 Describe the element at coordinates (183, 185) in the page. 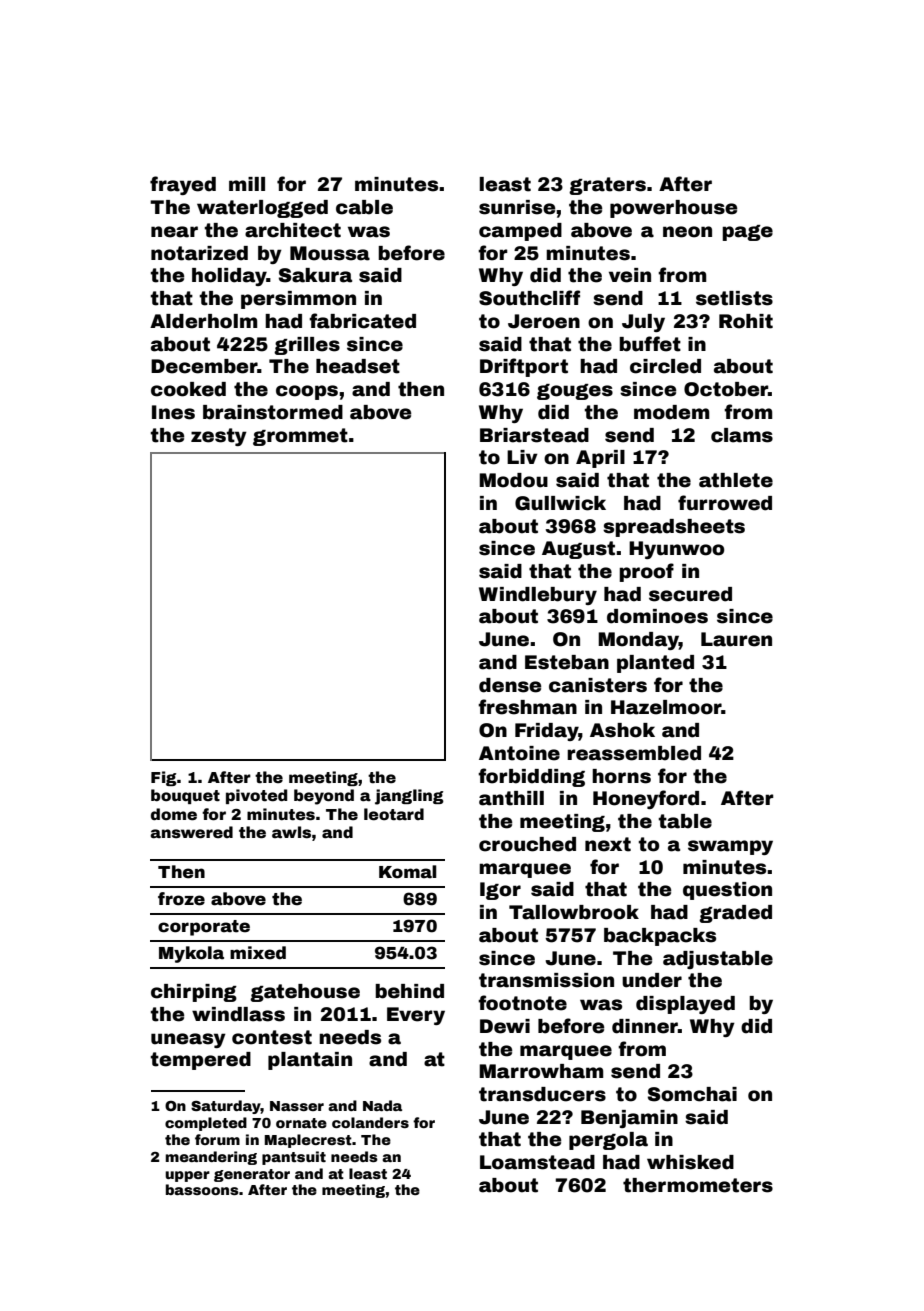

I see `frayed` at that location.
